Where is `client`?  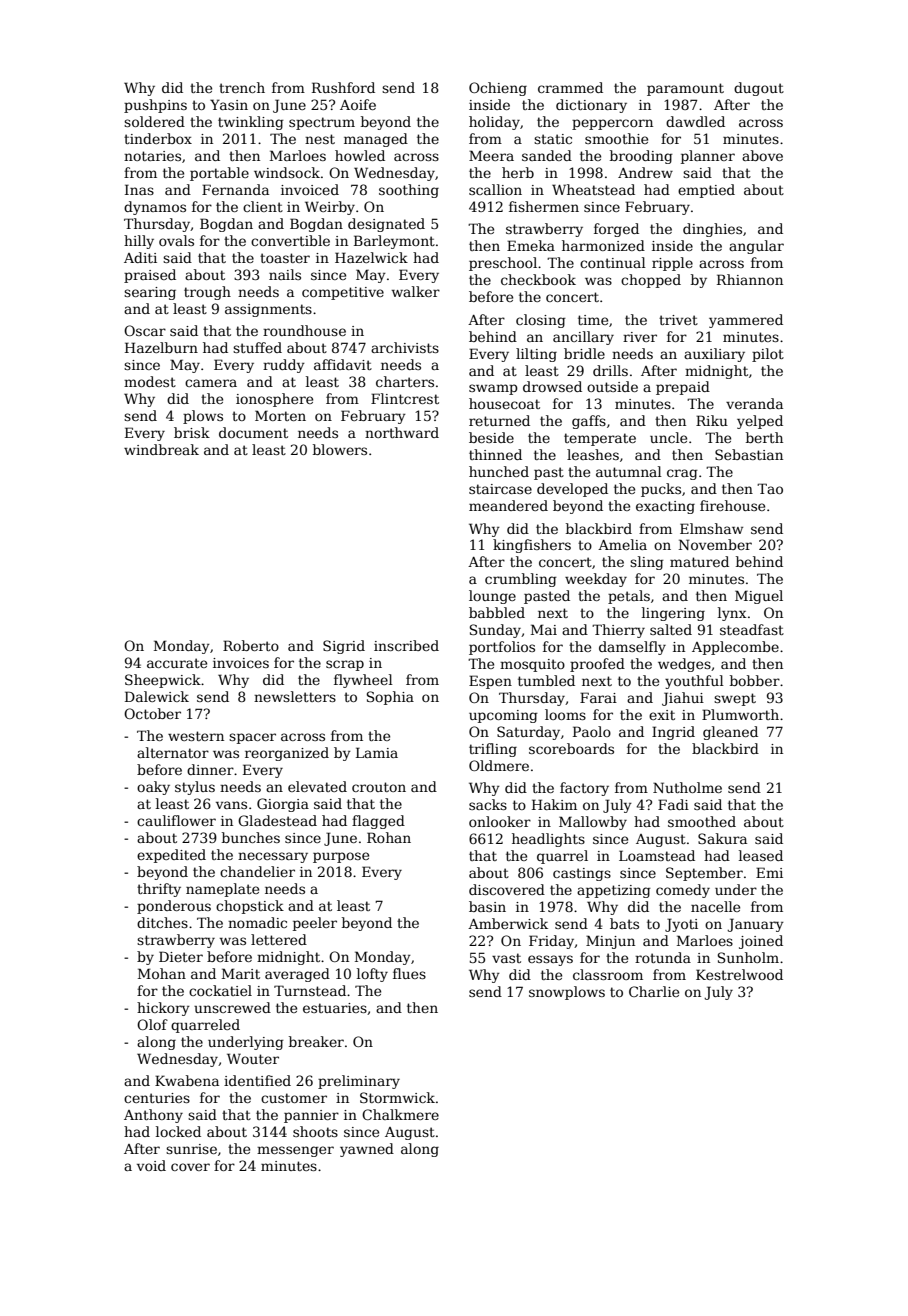 client is located at coordinates (263, 206).
